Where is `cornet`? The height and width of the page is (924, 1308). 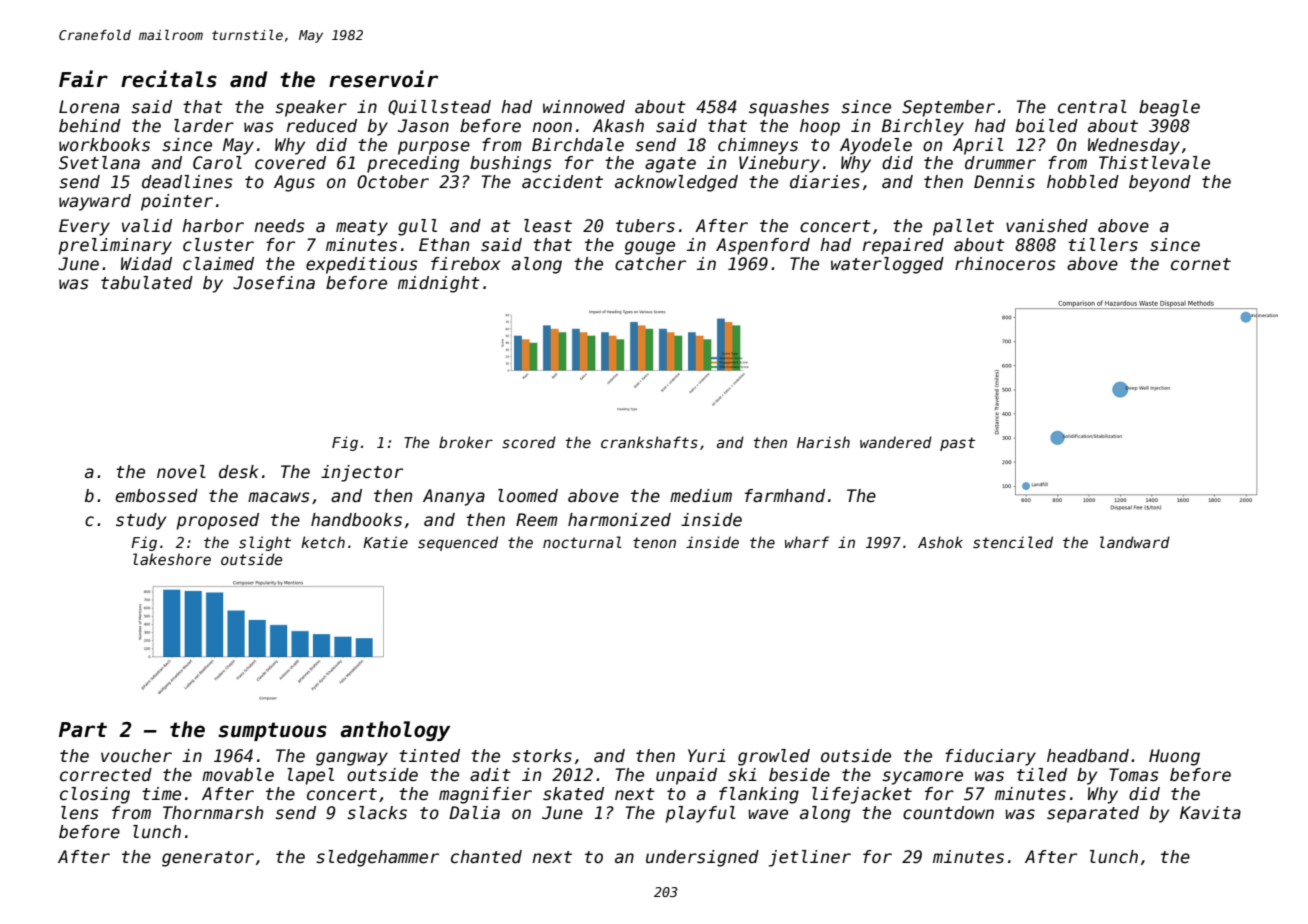 cornet is located at coordinates (1201, 264).
